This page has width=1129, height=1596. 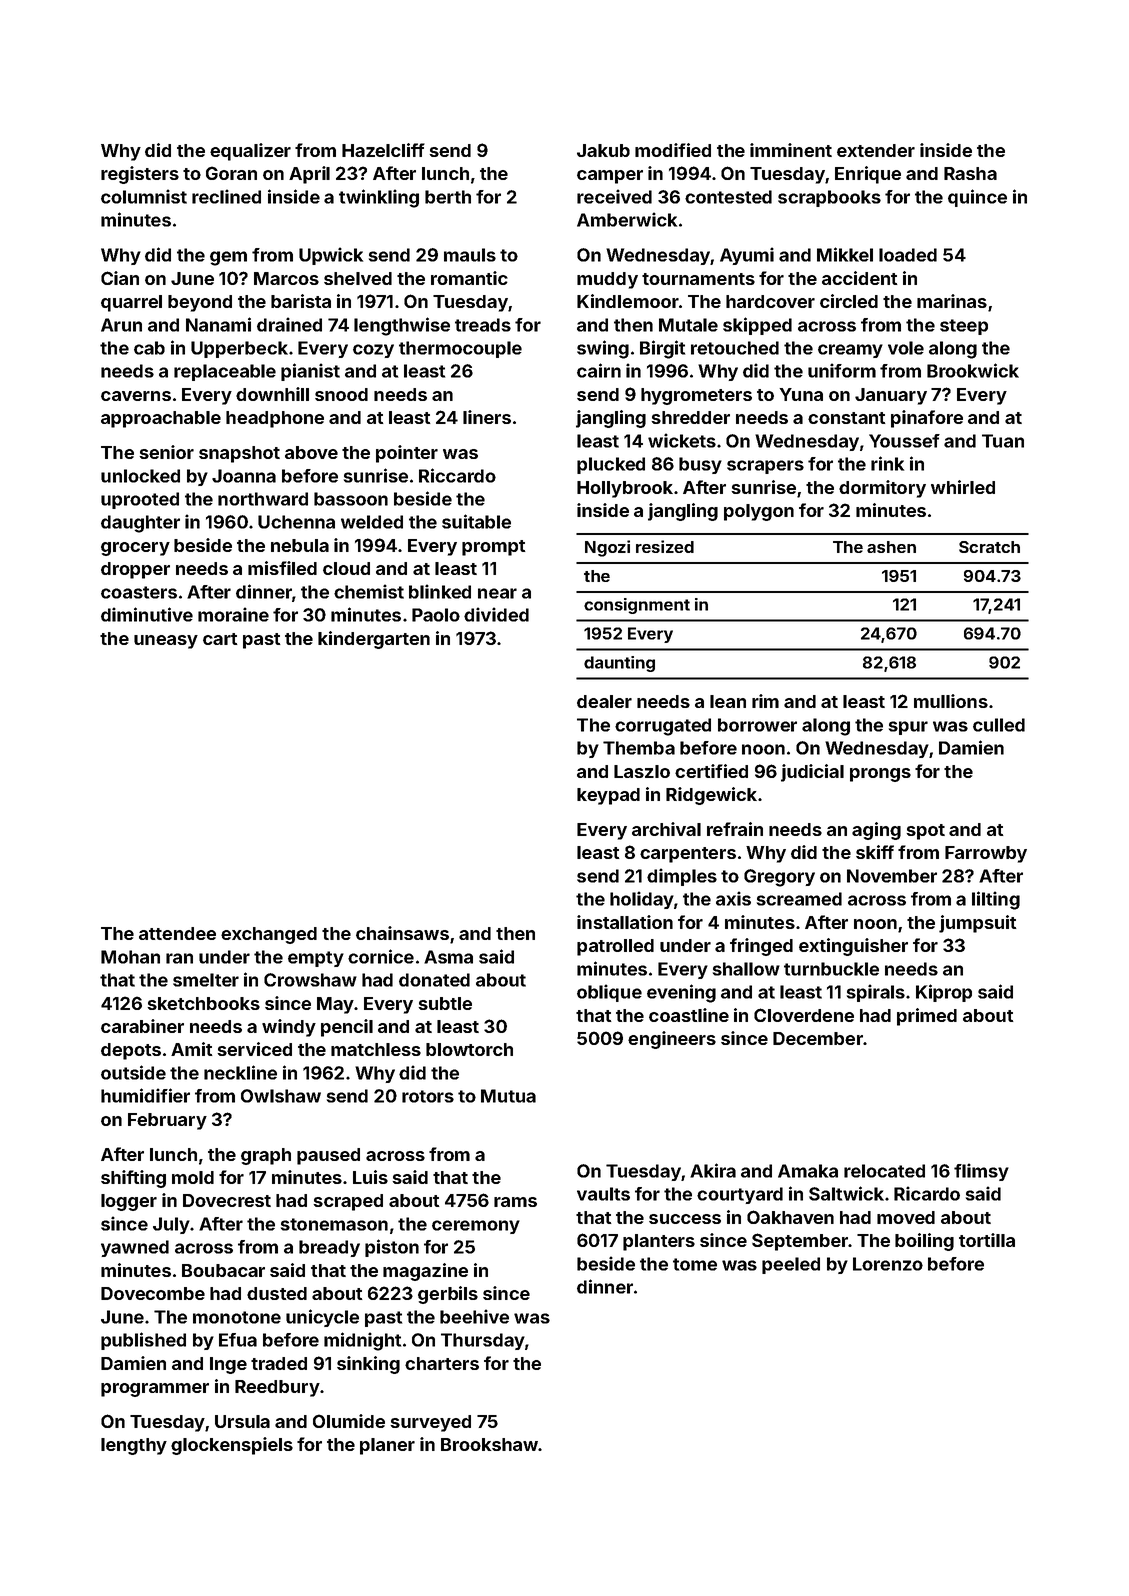 I want to click on uneasy, so click(x=166, y=642).
